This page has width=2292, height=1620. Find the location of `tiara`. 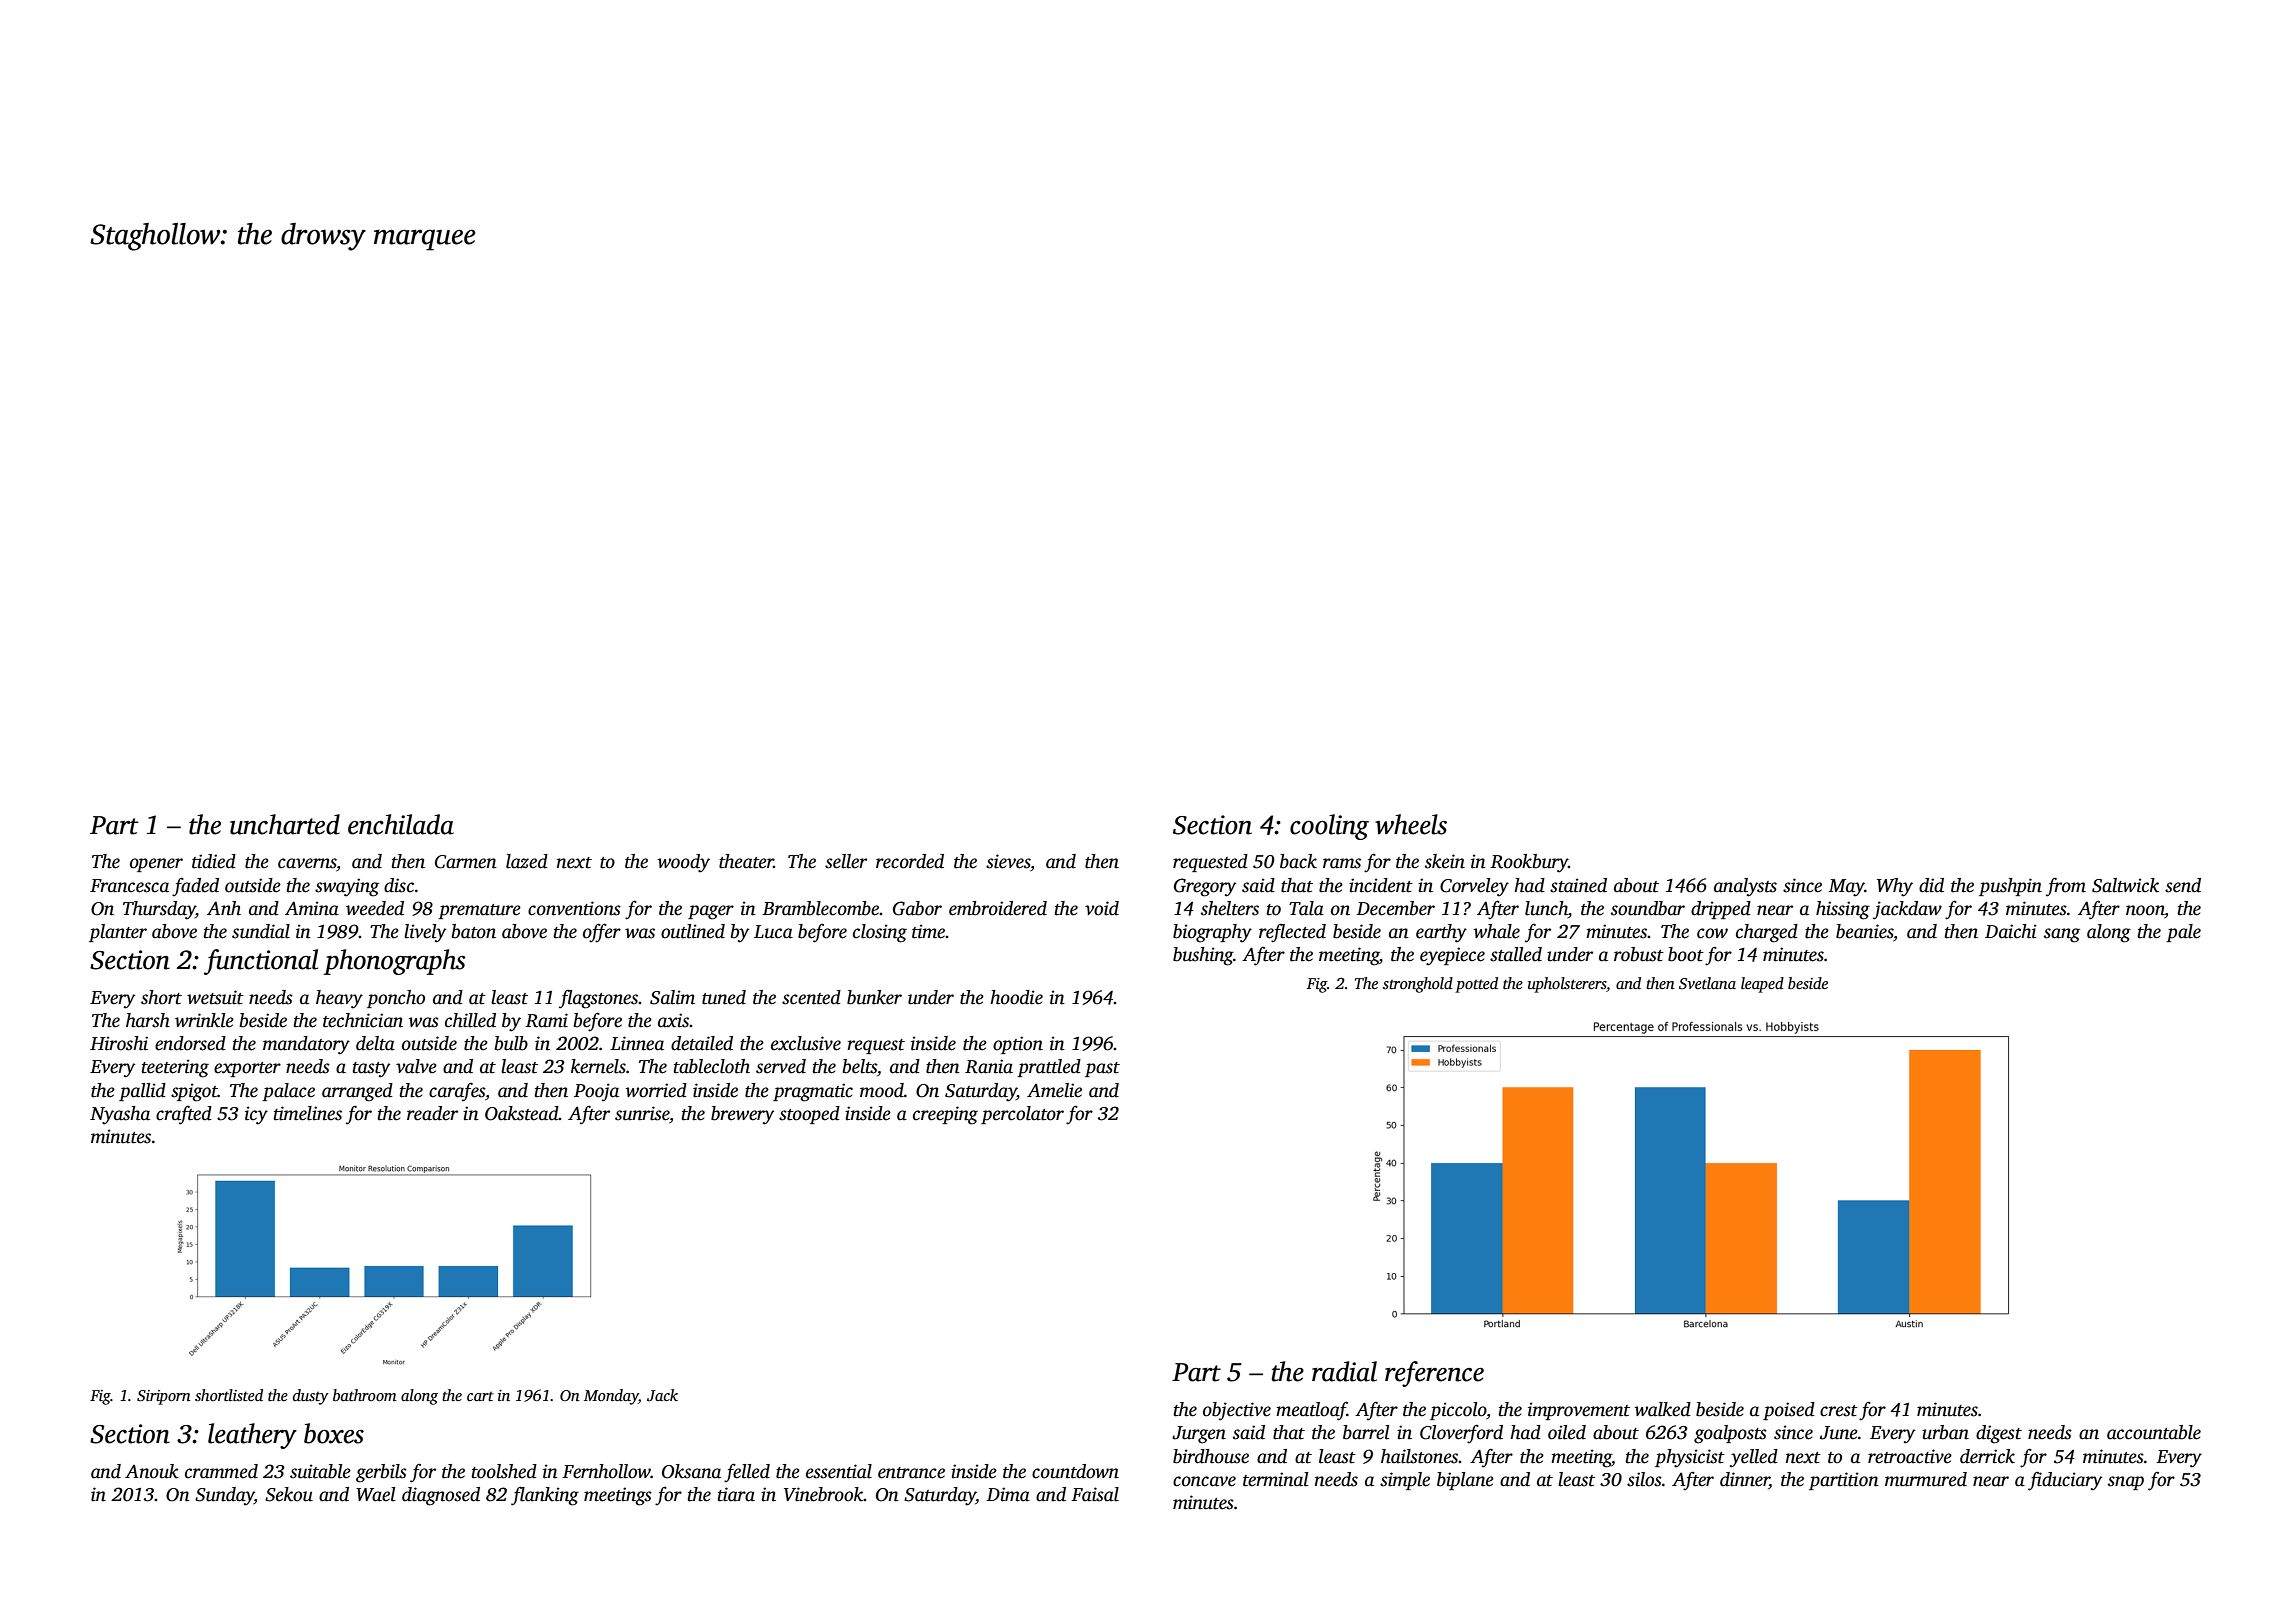

tiara is located at coordinates (736, 1494).
